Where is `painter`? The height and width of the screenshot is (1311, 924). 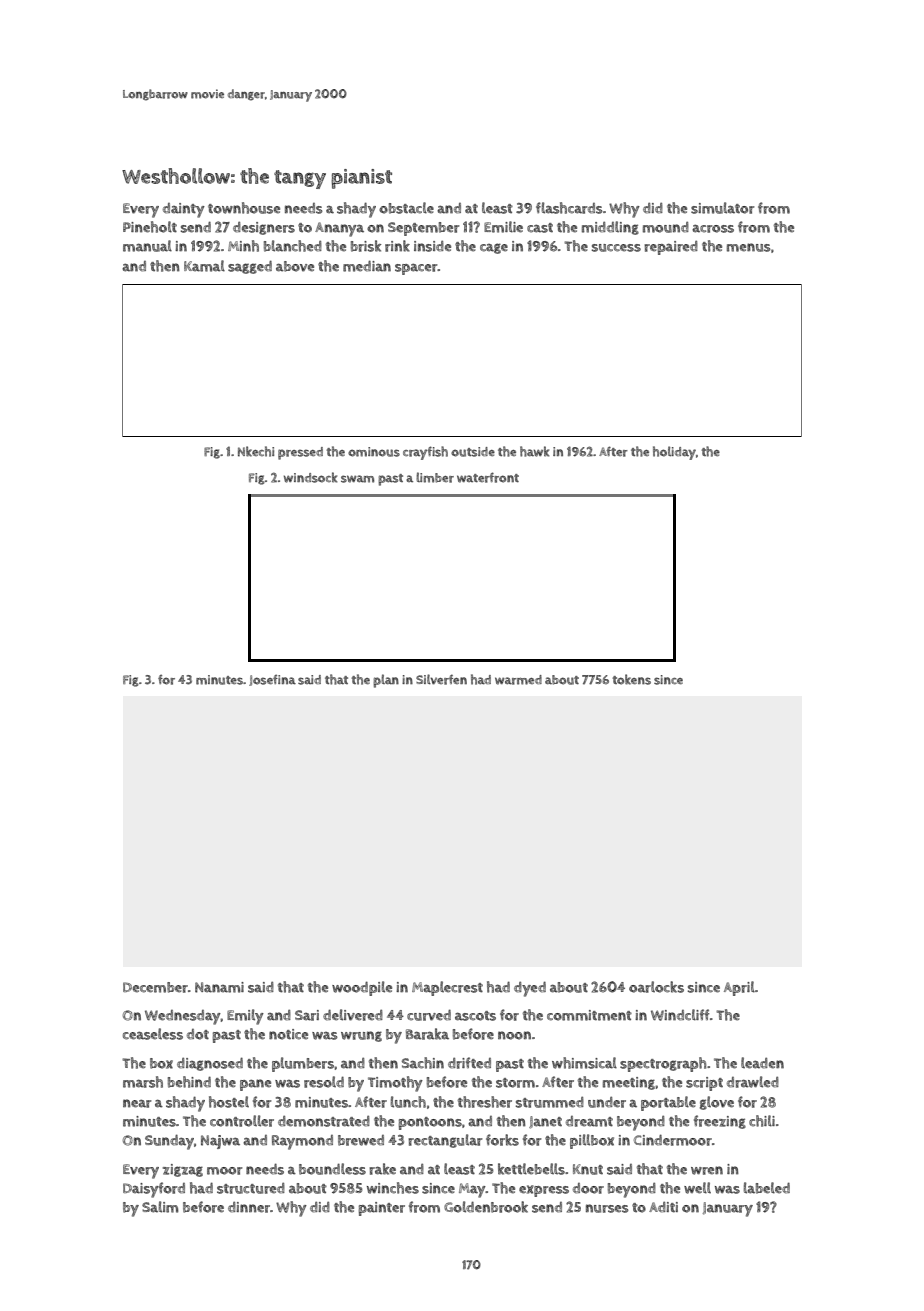 painter is located at coordinates (382, 1209).
